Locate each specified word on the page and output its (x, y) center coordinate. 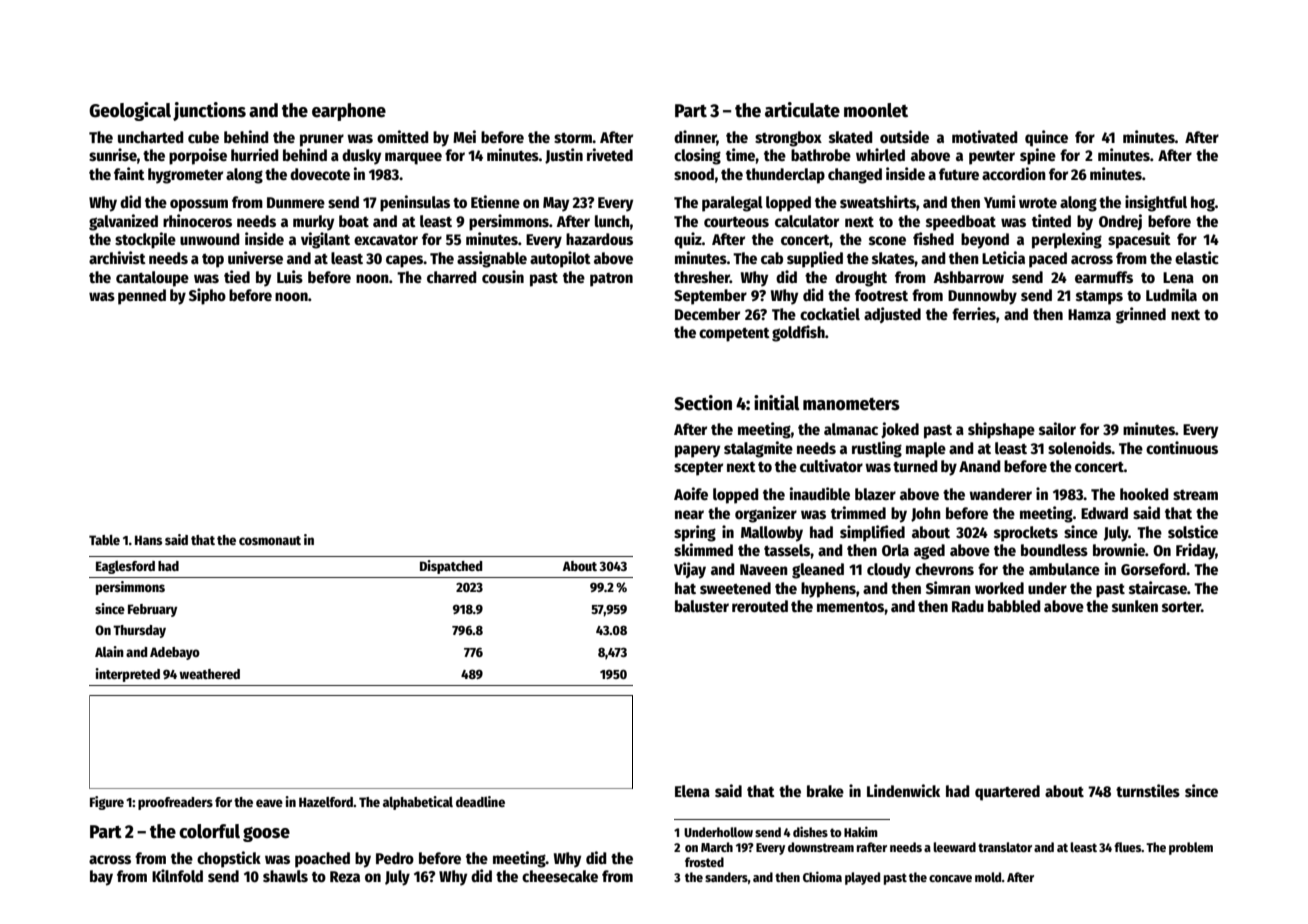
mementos (851, 607)
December (707, 314)
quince (1046, 138)
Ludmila (1171, 294)
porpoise (198, 156)
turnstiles (1148, 791)
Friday (1196, 551)
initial (776, 403)
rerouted (760, 606)
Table (104, 540)
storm (573, 138)
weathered (209, 674)
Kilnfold (177, 875)
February (153, 610)
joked (900, 430)
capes (405, 261)
